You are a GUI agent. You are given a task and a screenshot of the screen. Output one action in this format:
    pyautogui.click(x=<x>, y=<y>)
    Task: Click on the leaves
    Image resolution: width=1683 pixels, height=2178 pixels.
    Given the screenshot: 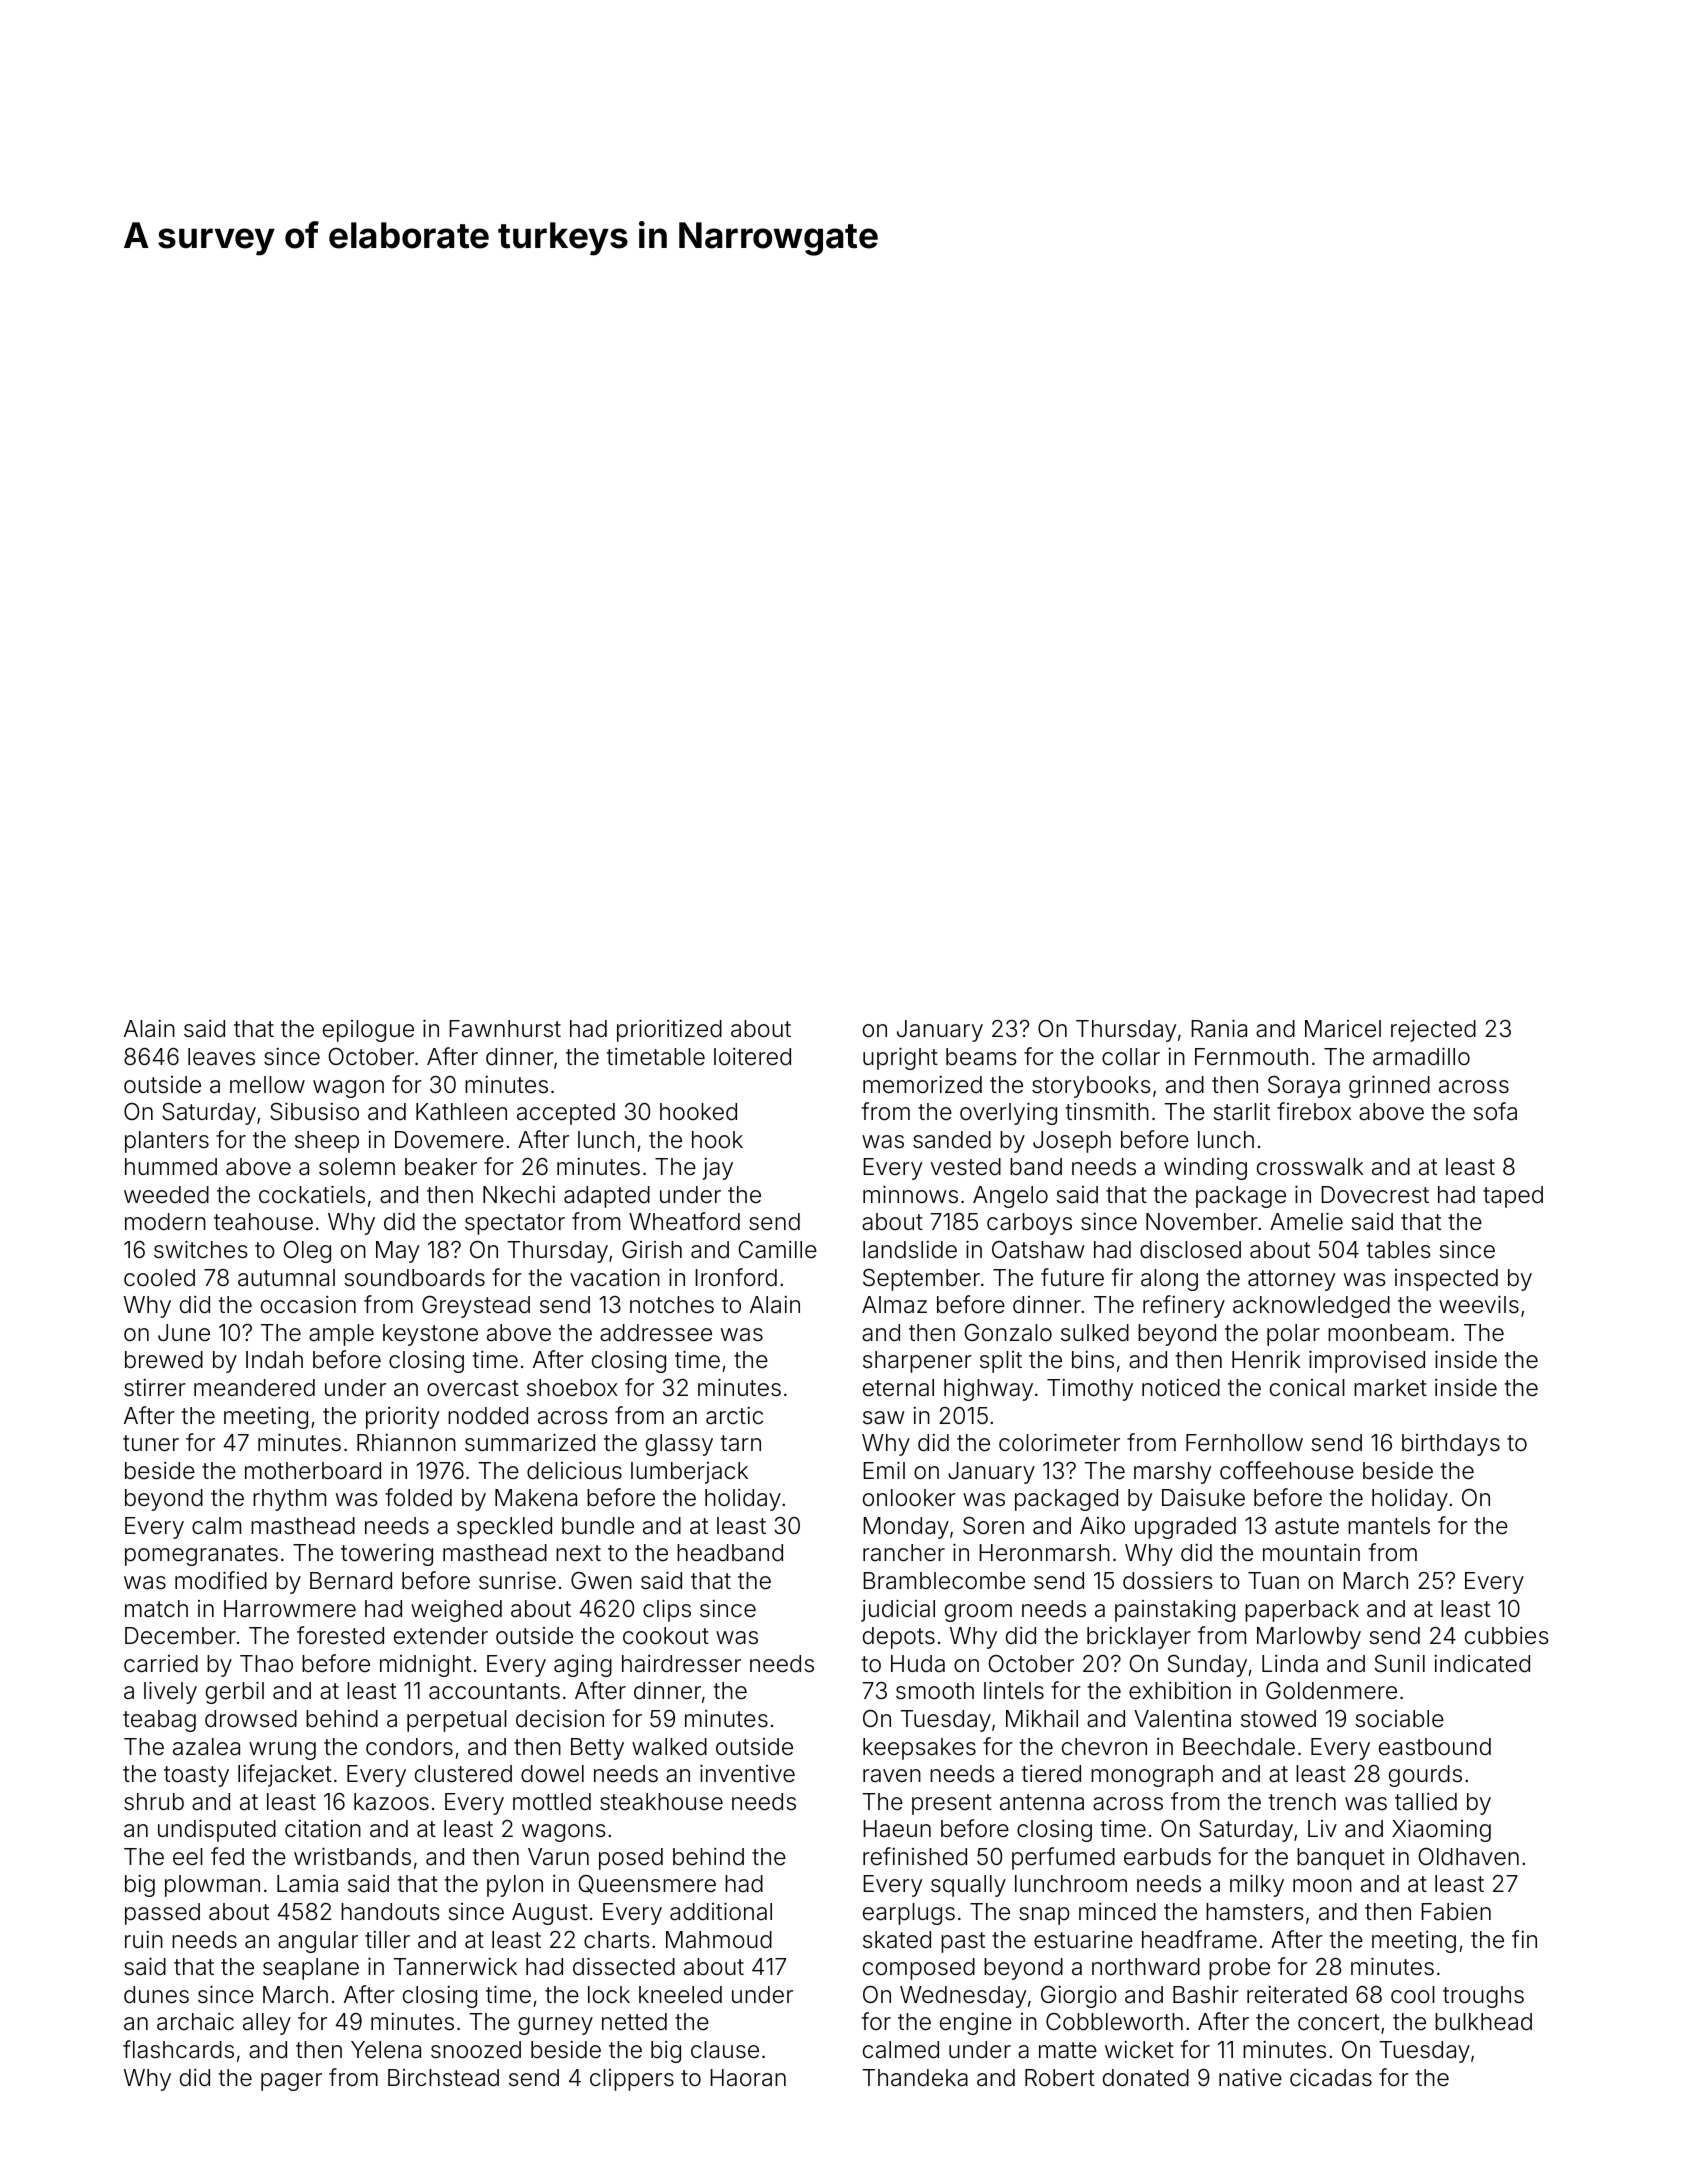 What is the action you would take?
    pyautogui.click(x=221, y=1057)
